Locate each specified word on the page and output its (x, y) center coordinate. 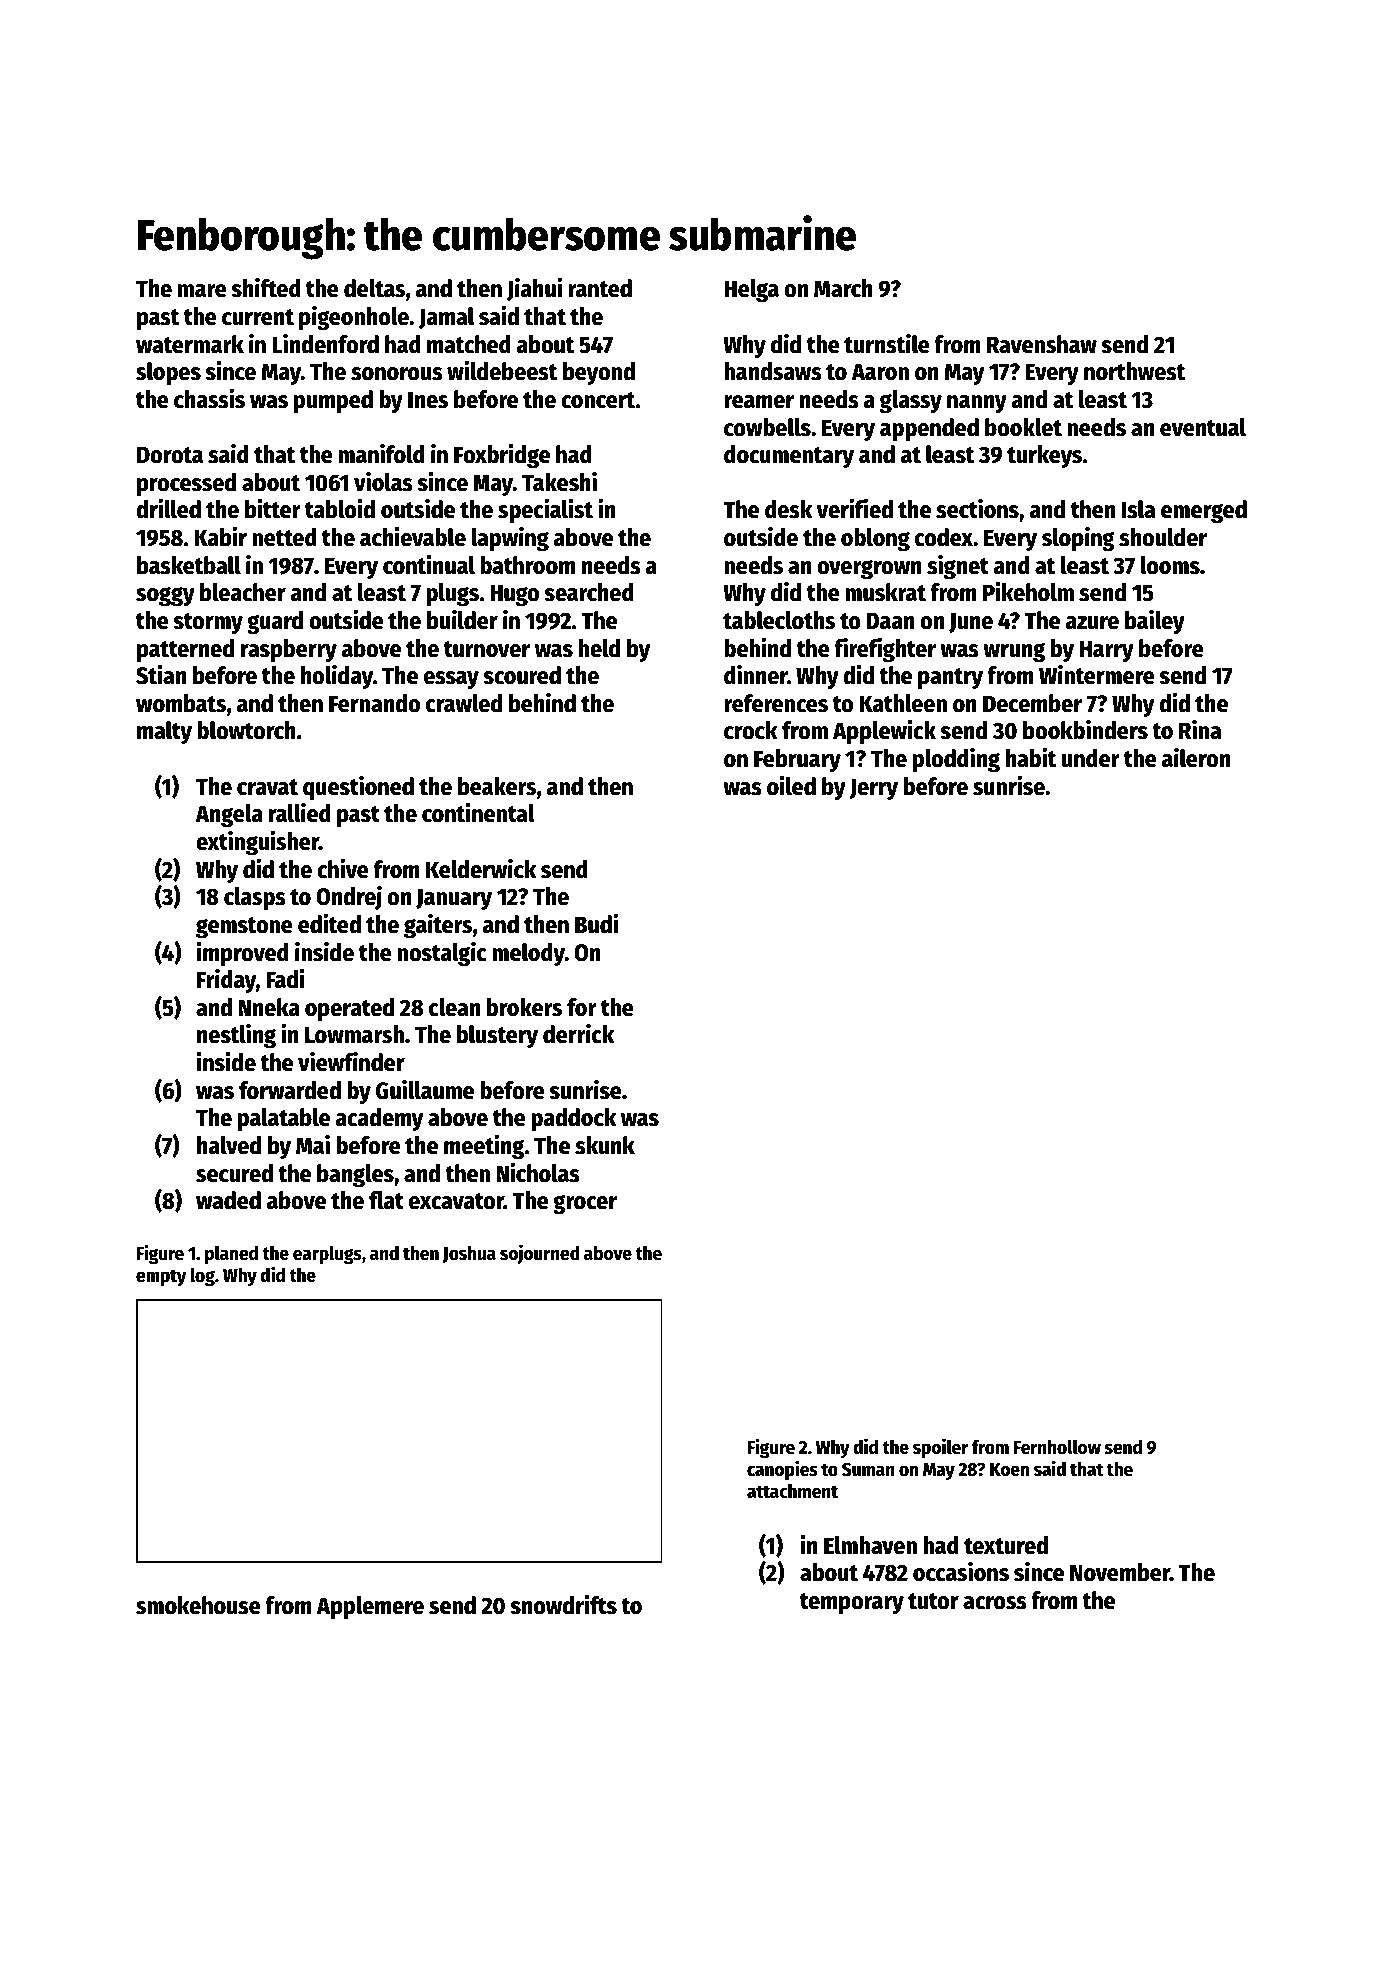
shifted (266, 287)
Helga (751, 291)
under (1091, 758)
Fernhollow (1057, 1447)
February (797, 760)
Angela (229, 816)
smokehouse (198, 1605)
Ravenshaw (1042, 344)
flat (386, 1200)
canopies (782, 1470)
